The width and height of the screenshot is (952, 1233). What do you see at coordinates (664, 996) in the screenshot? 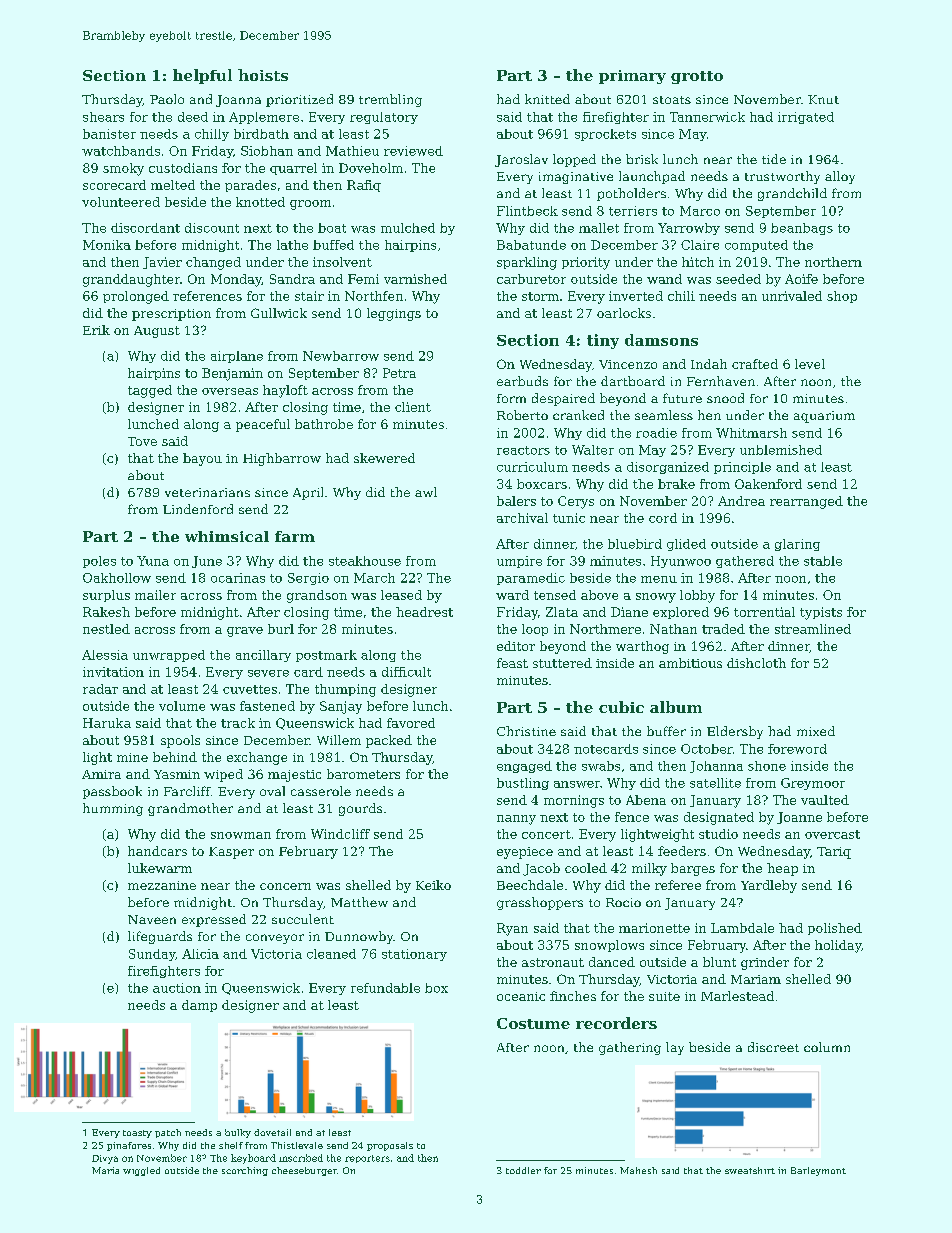
I see `suite` at bounding box center [664, 996].
